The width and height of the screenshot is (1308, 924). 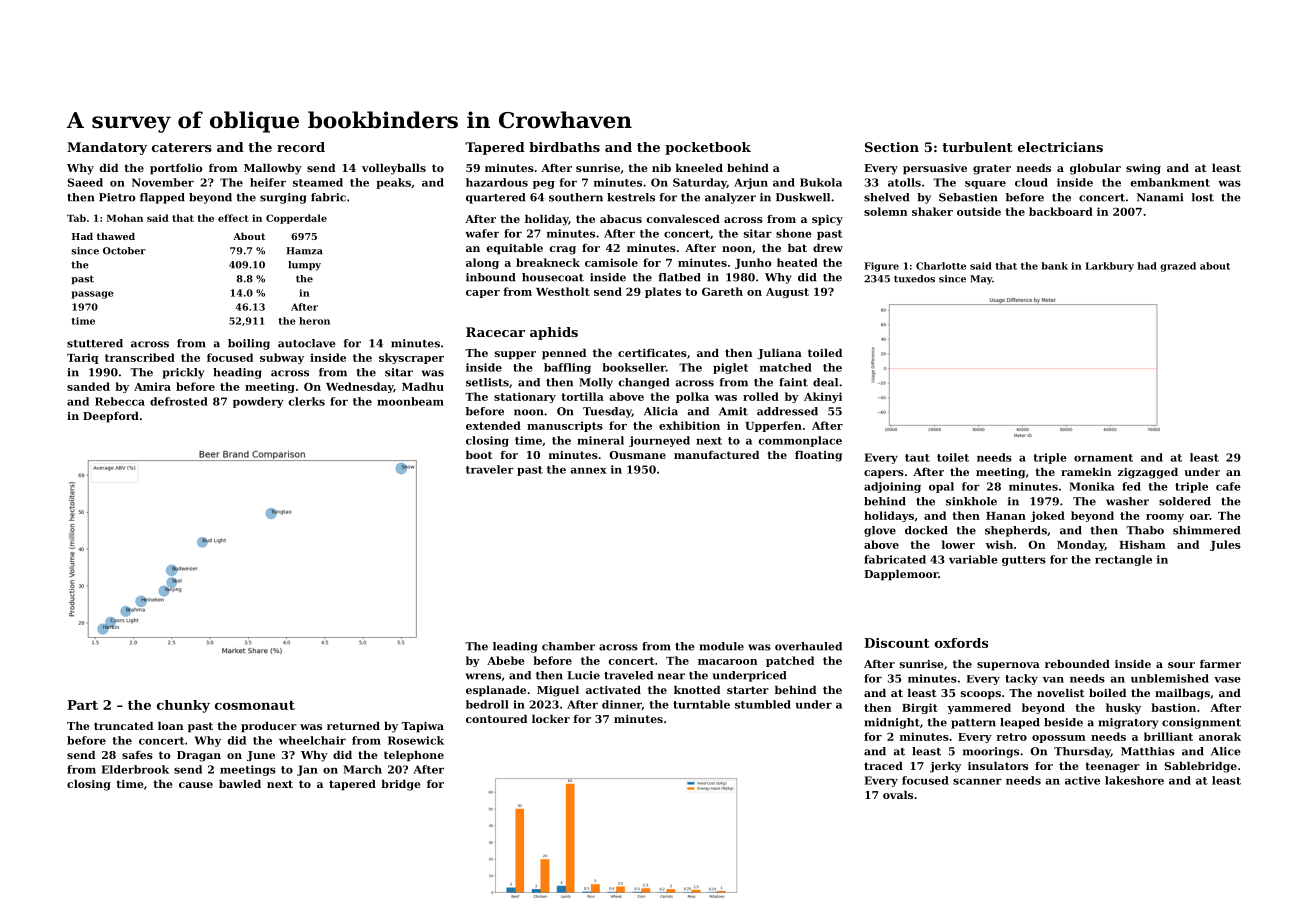 I want to click on toiled, so click(x=825, y=352).
